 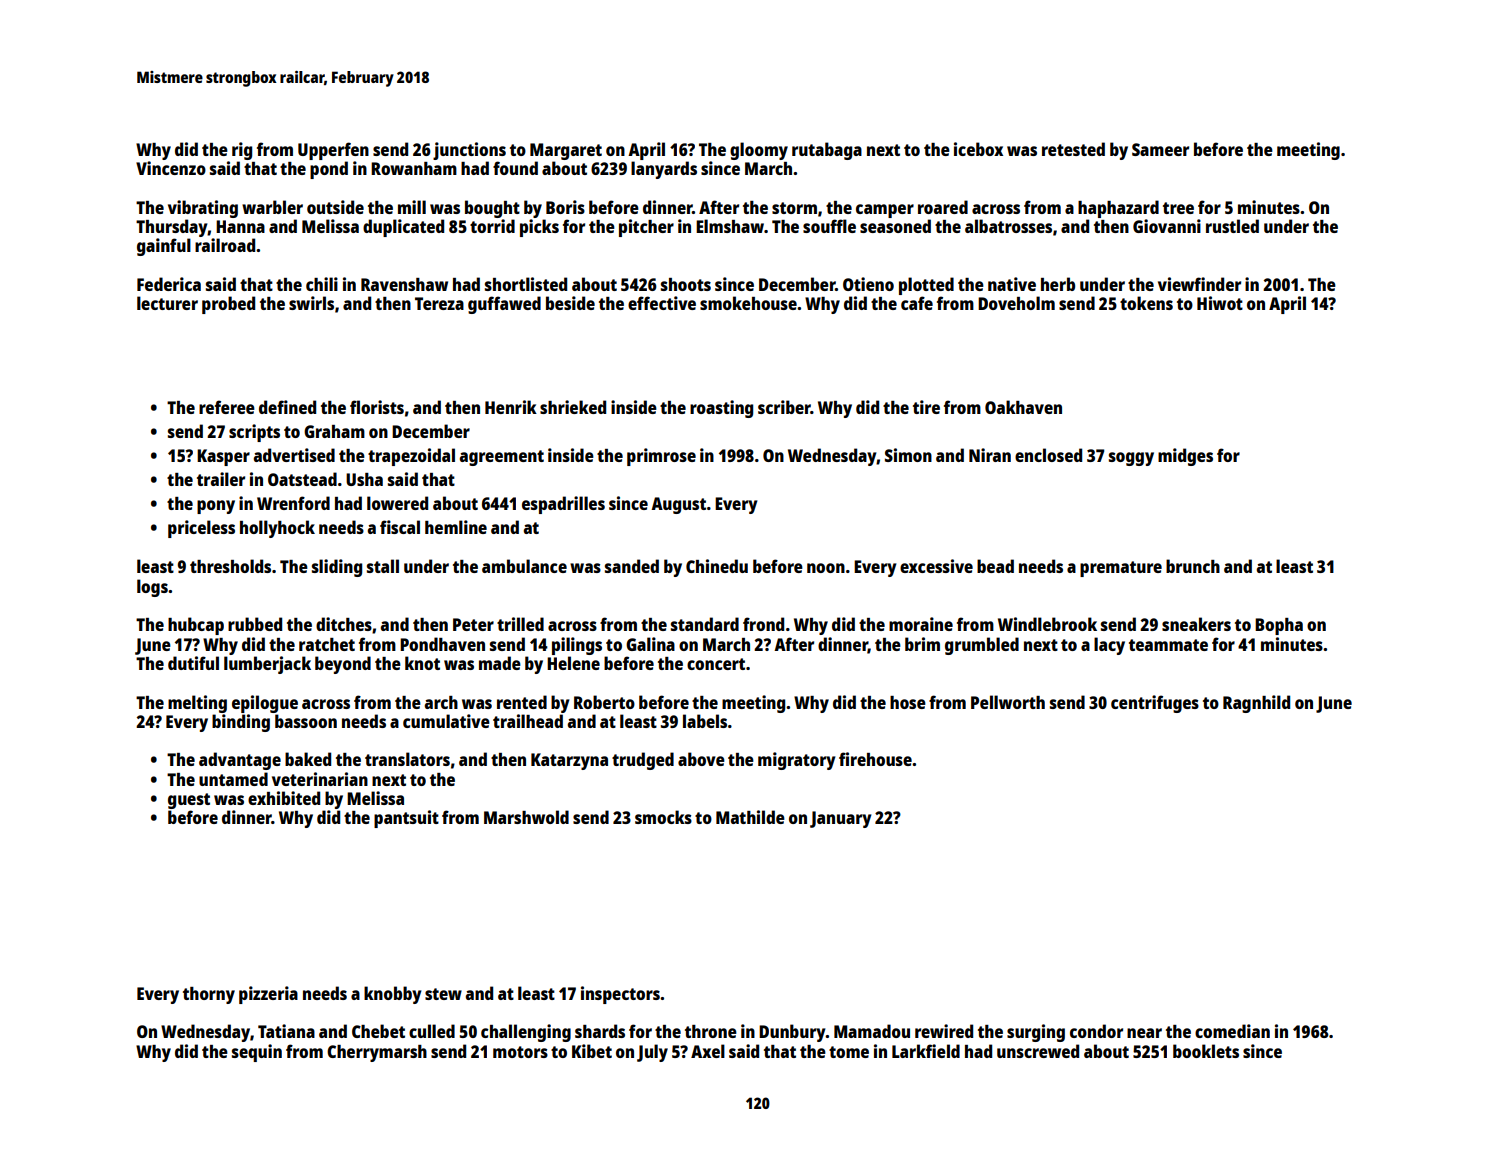 I want to click on Otieno, so click(x=868, y=284).
